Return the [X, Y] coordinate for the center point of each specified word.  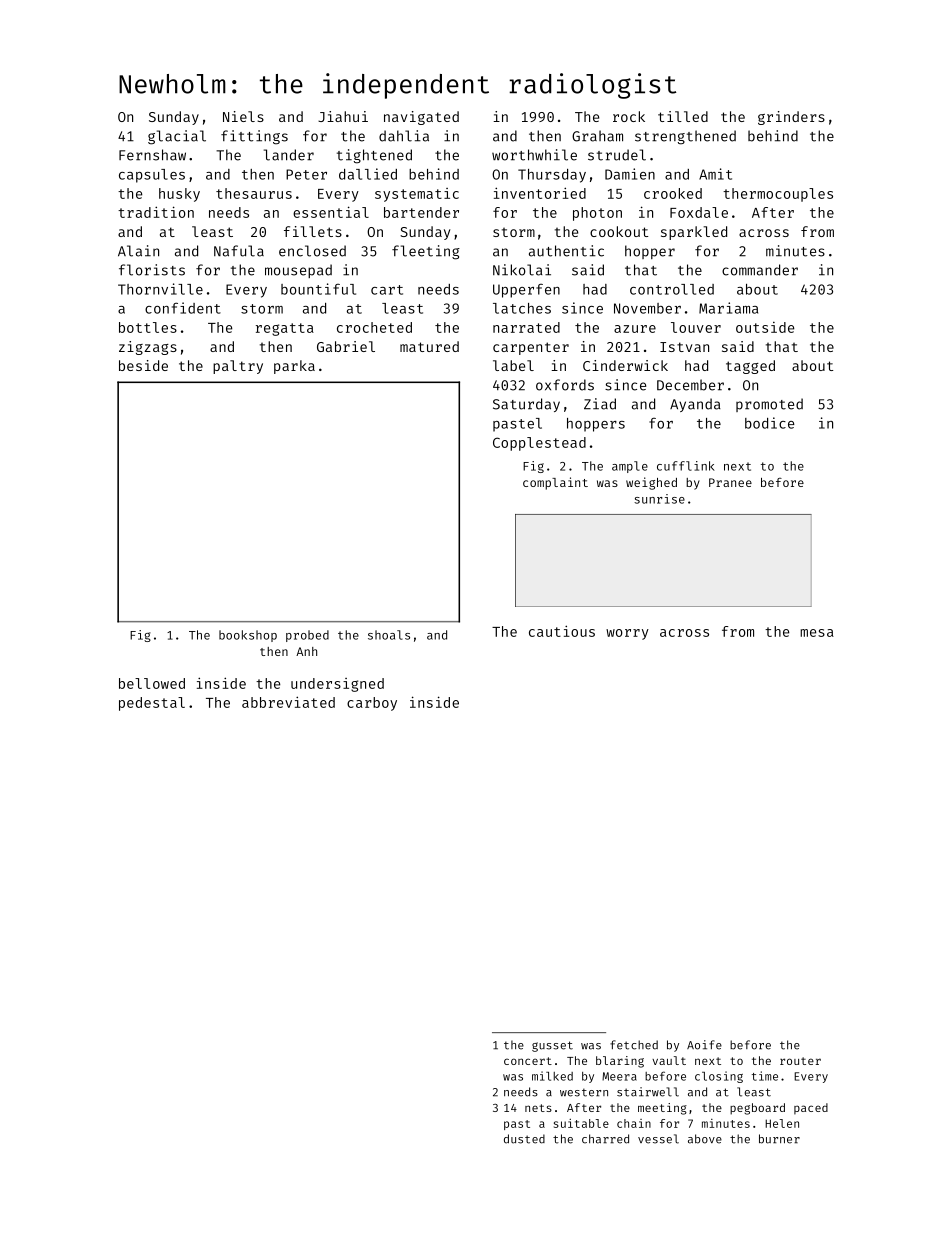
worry [627, 634]
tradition [156, 212]
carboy [372, 704]
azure [635, 329]
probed [307, 636]
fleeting [426, 252]
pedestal [152, 704]
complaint [555, 483]
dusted [524, 1139]
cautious [562, 631]
